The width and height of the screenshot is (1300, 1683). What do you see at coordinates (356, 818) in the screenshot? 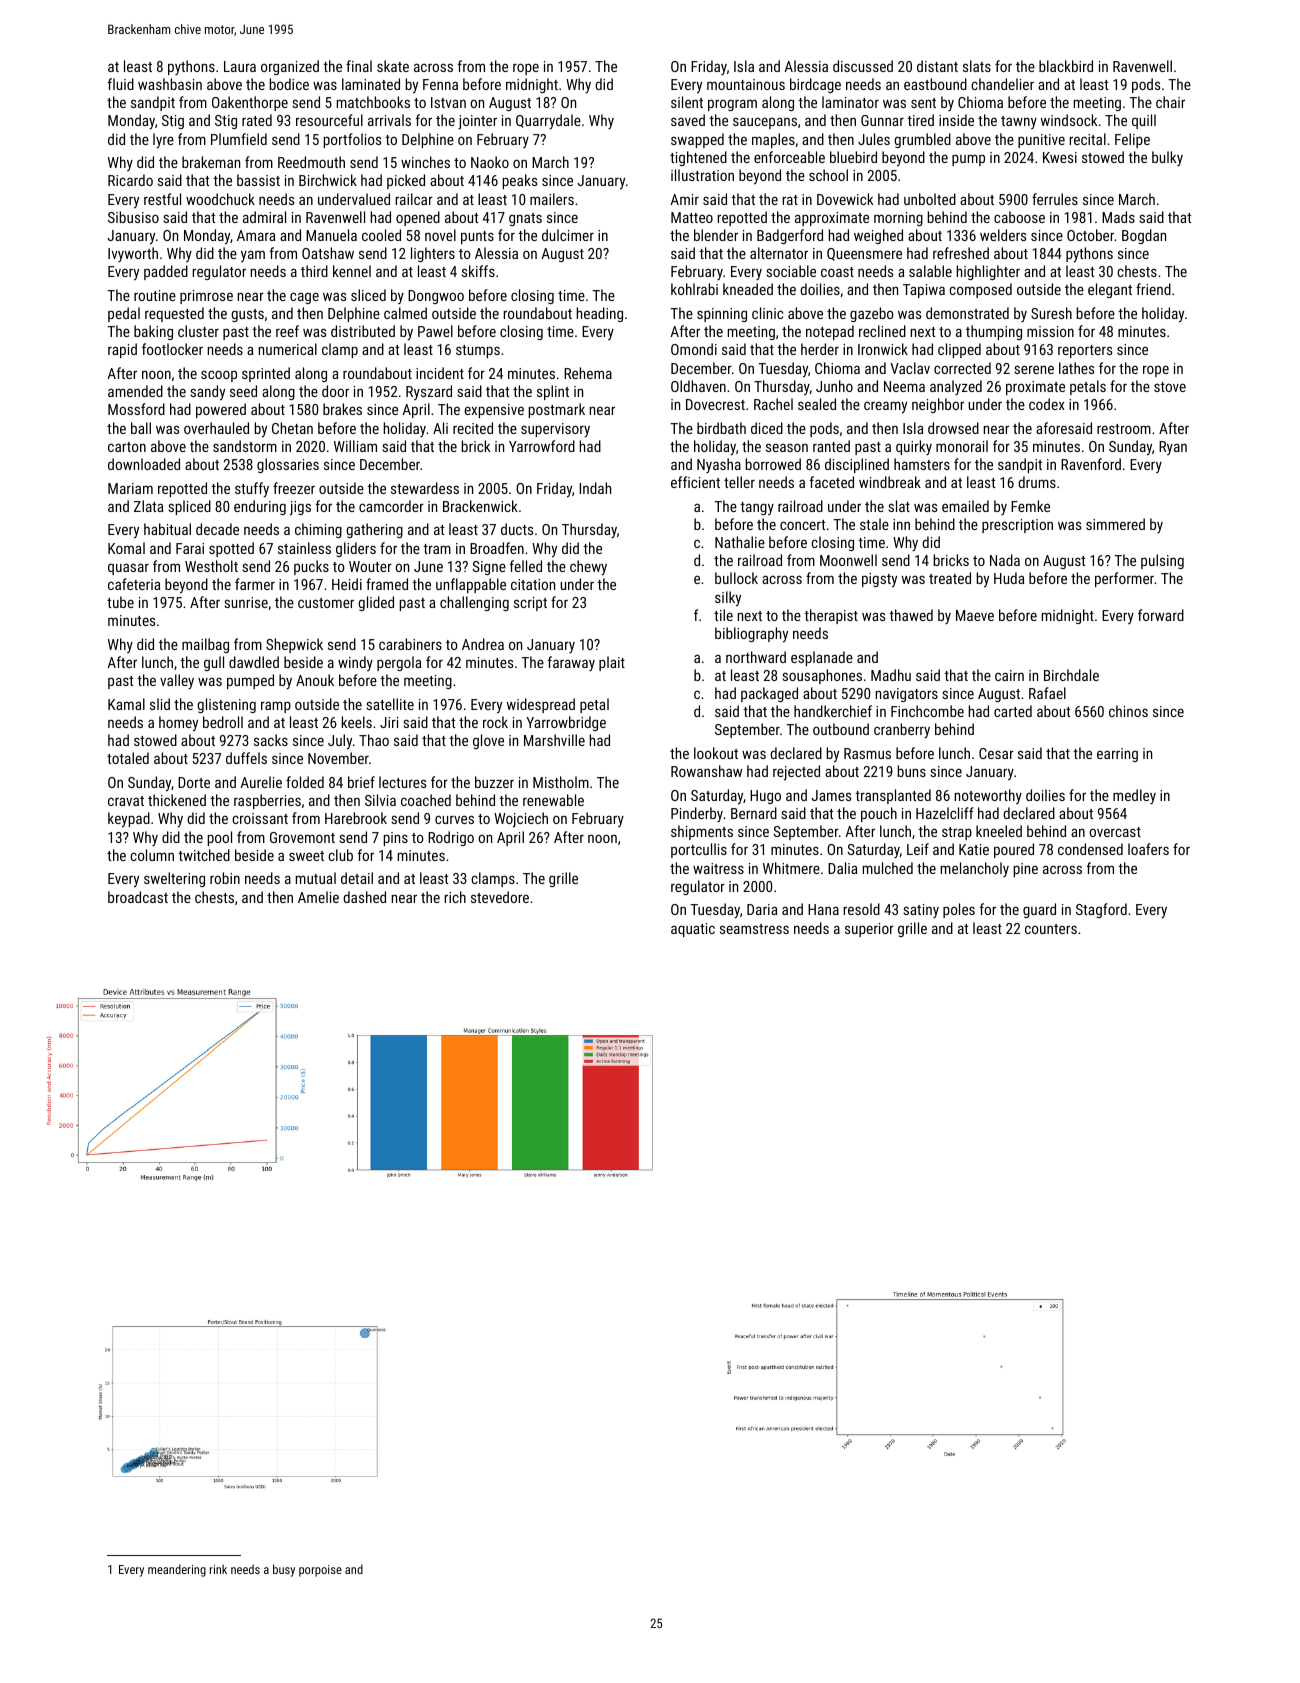
I see `Harebrook` at bounding box center [356, 818].
